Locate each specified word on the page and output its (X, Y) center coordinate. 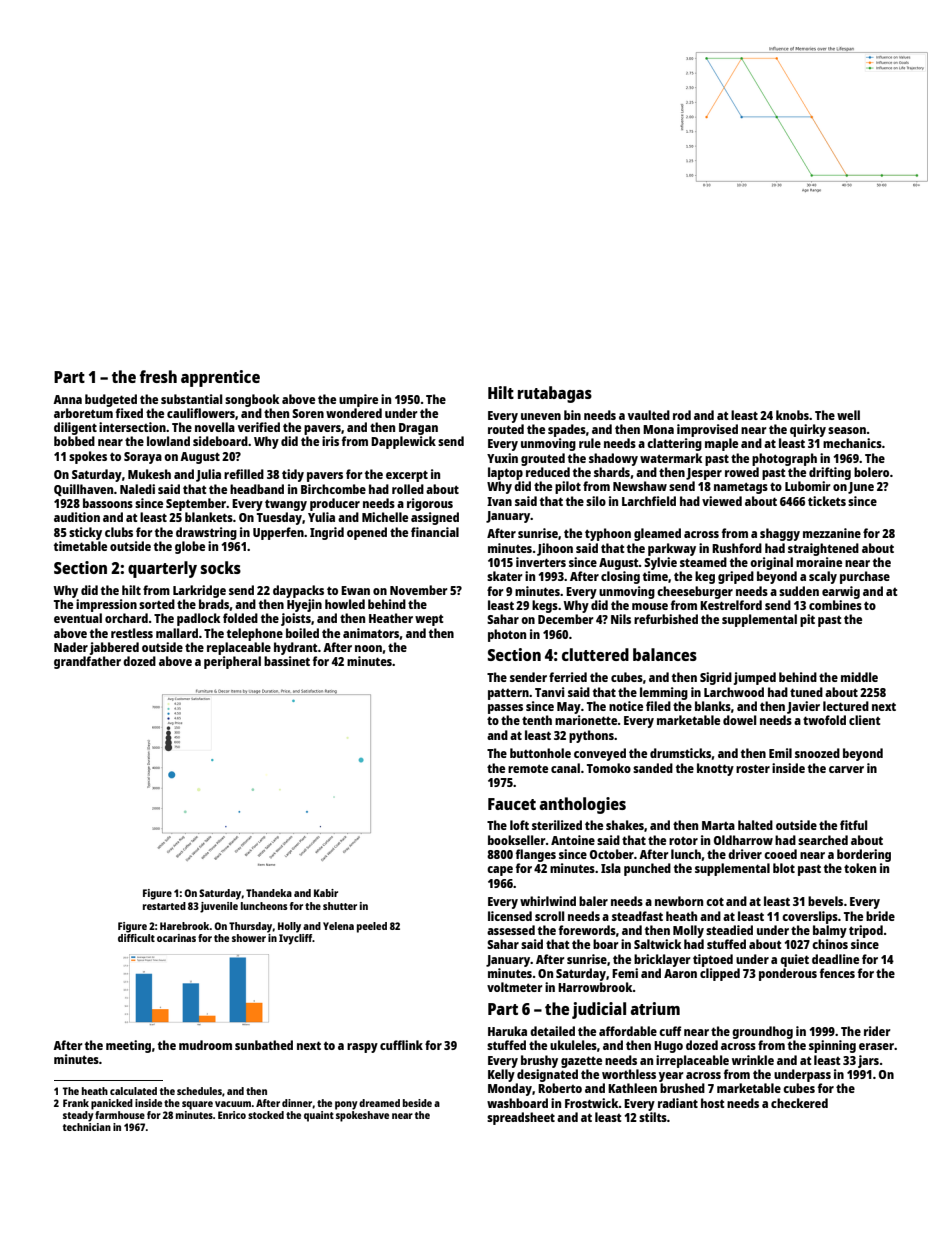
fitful (853, 825)
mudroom (205, 1045)
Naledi (137, 489)
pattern (508, 694)
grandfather (87, 662)
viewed (722, 501)
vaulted (649, 415)
